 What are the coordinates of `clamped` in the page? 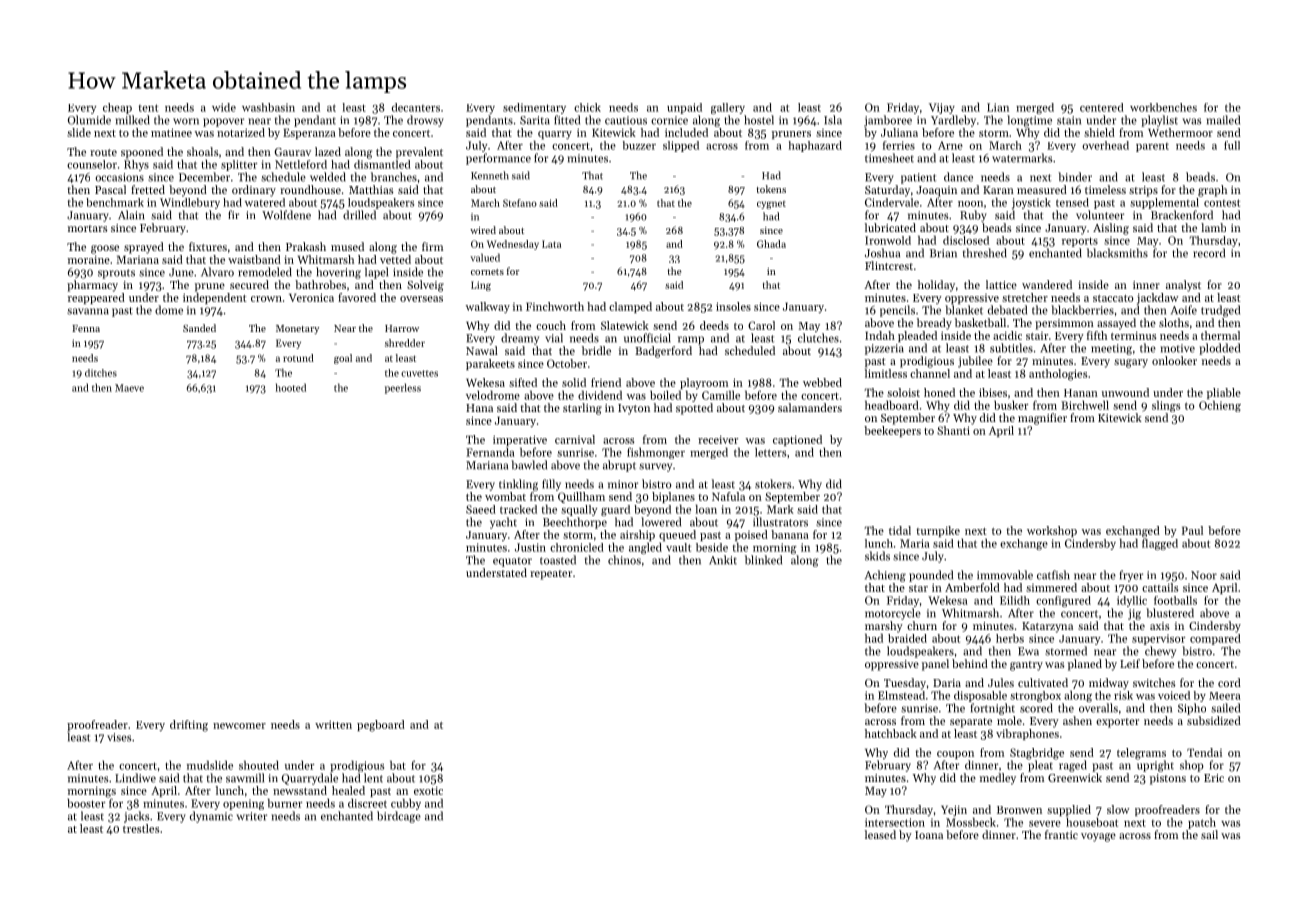 It's located at (630, 307).
